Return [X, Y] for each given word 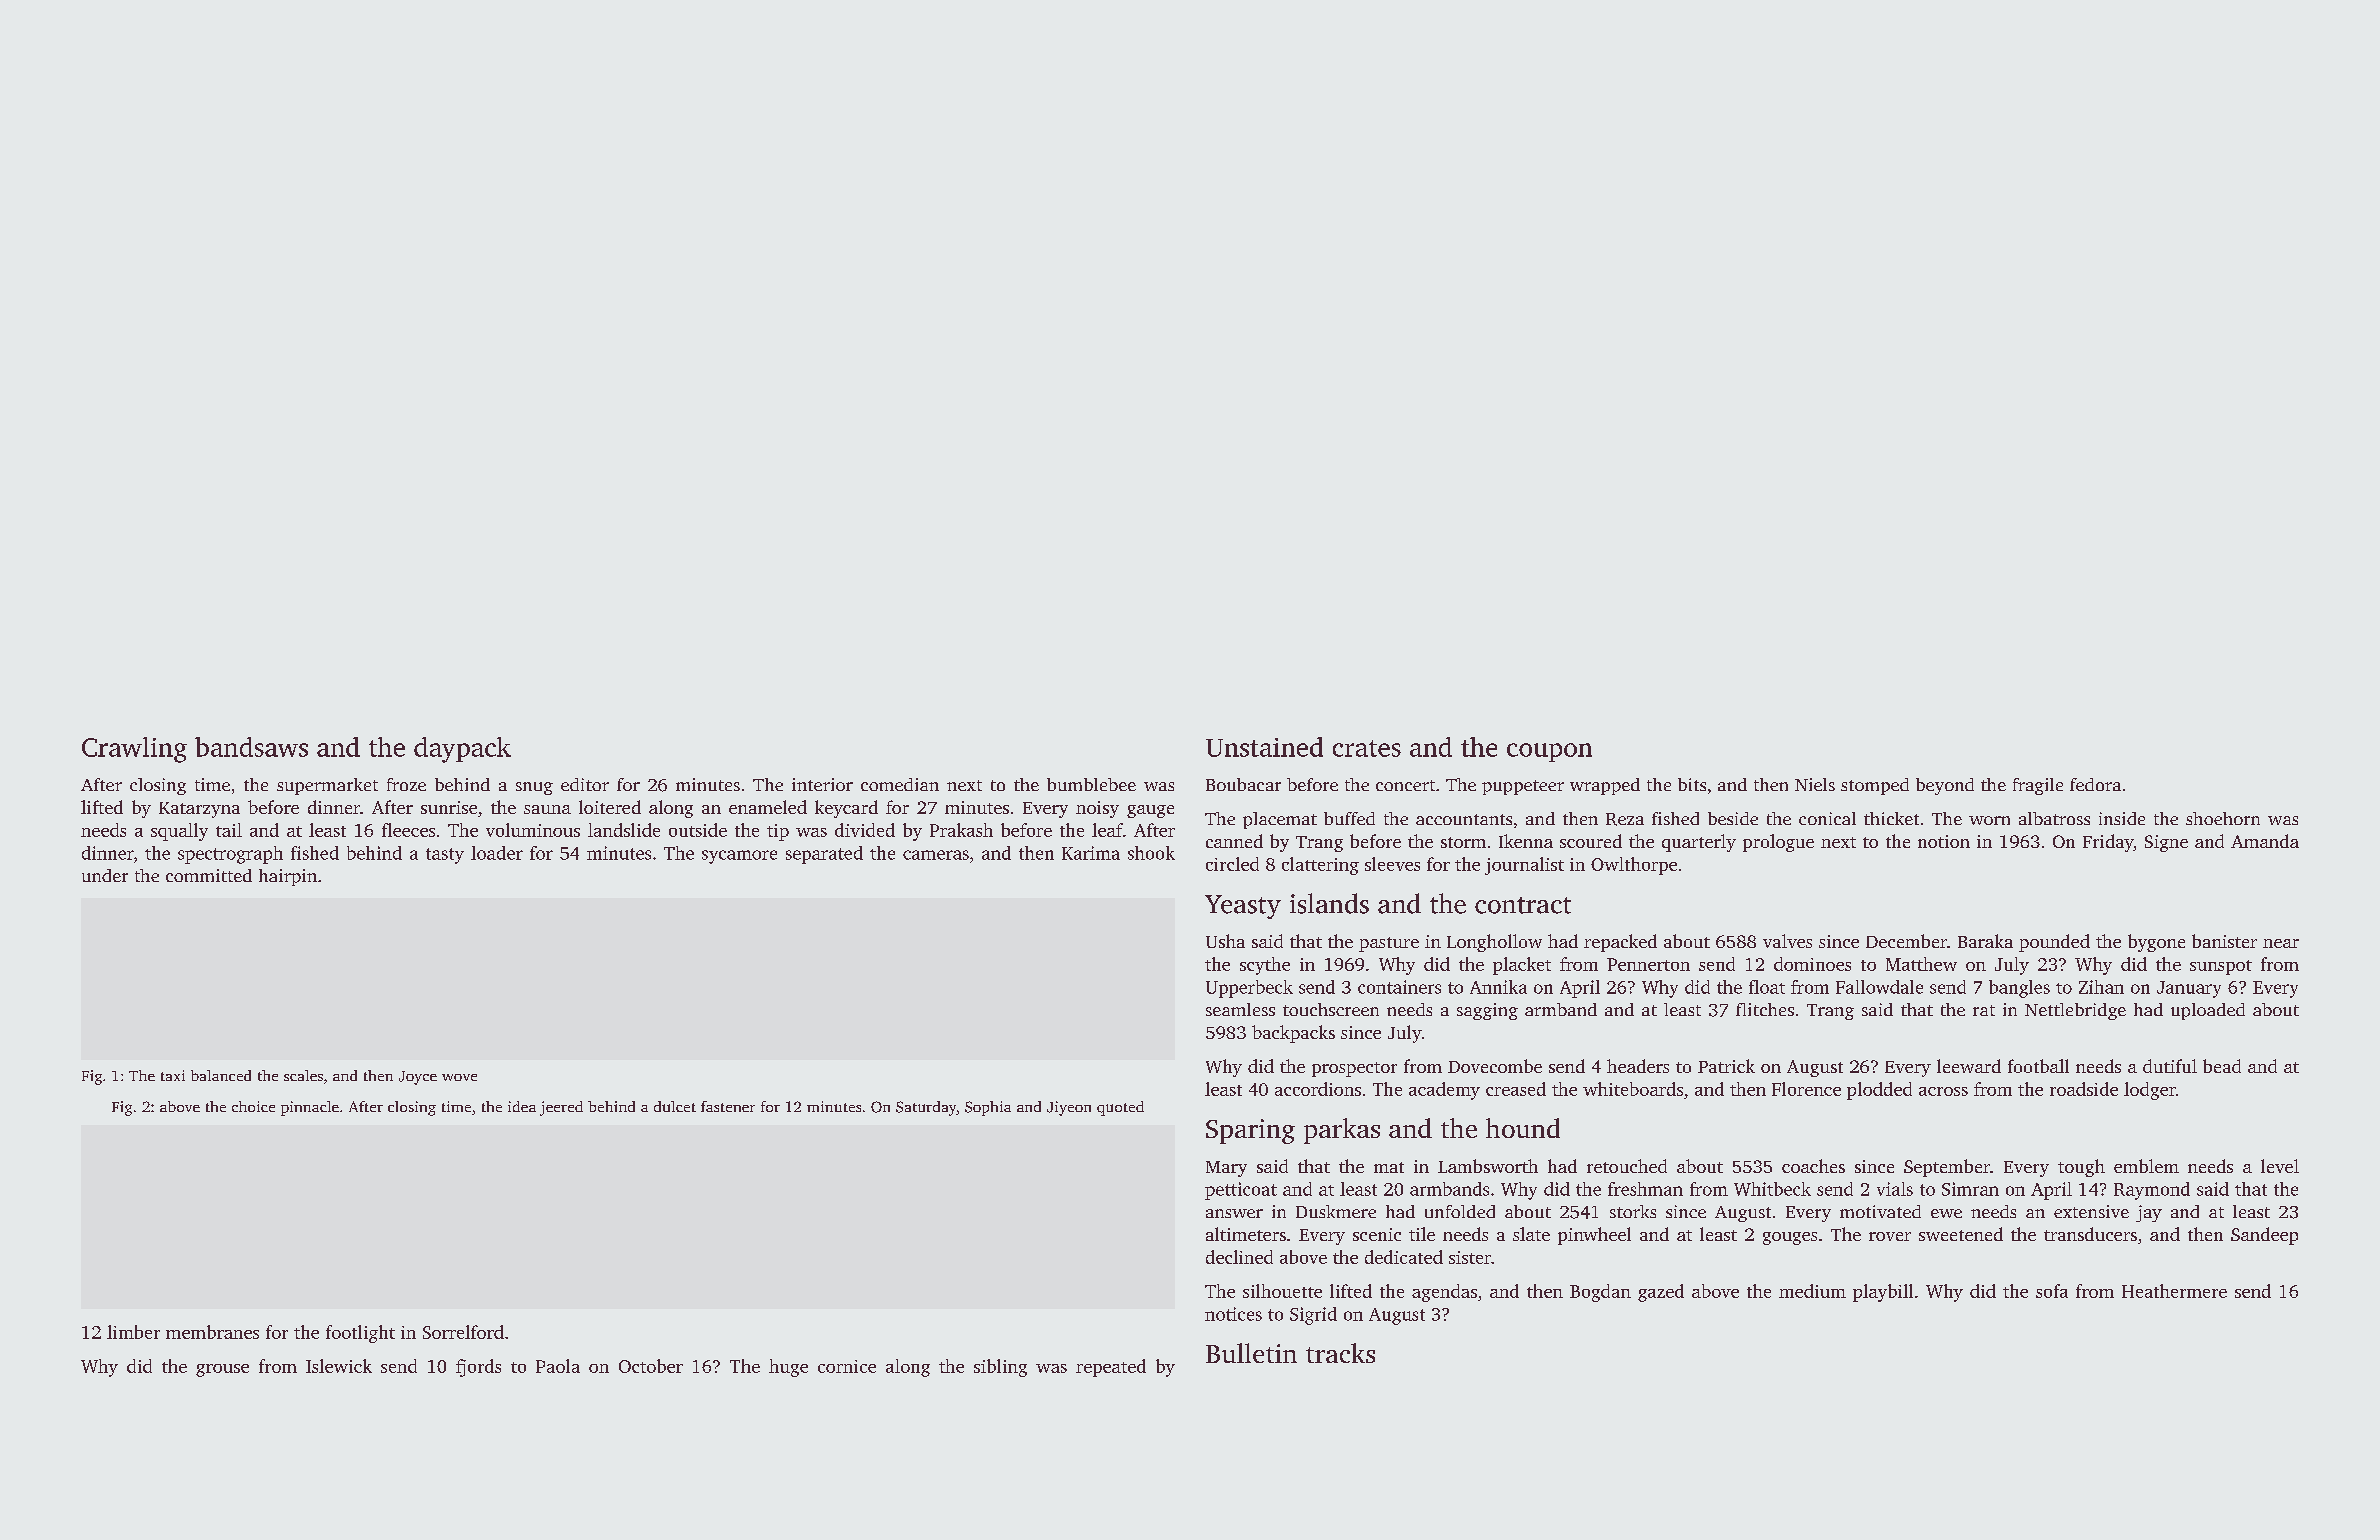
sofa [2052, 1291]
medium [1812, 1291]
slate [1531, 1234]
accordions [1318, 1089]
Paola [558, 1366]
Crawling [134, 750]
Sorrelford [463, 1332]
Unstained [1264, 747]
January [2189, 989]
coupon [1549, 752]
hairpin [288, 877]
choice [253, 1106]
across [1943, 1091]
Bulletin [1251, 1353]
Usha [1225, 941]
